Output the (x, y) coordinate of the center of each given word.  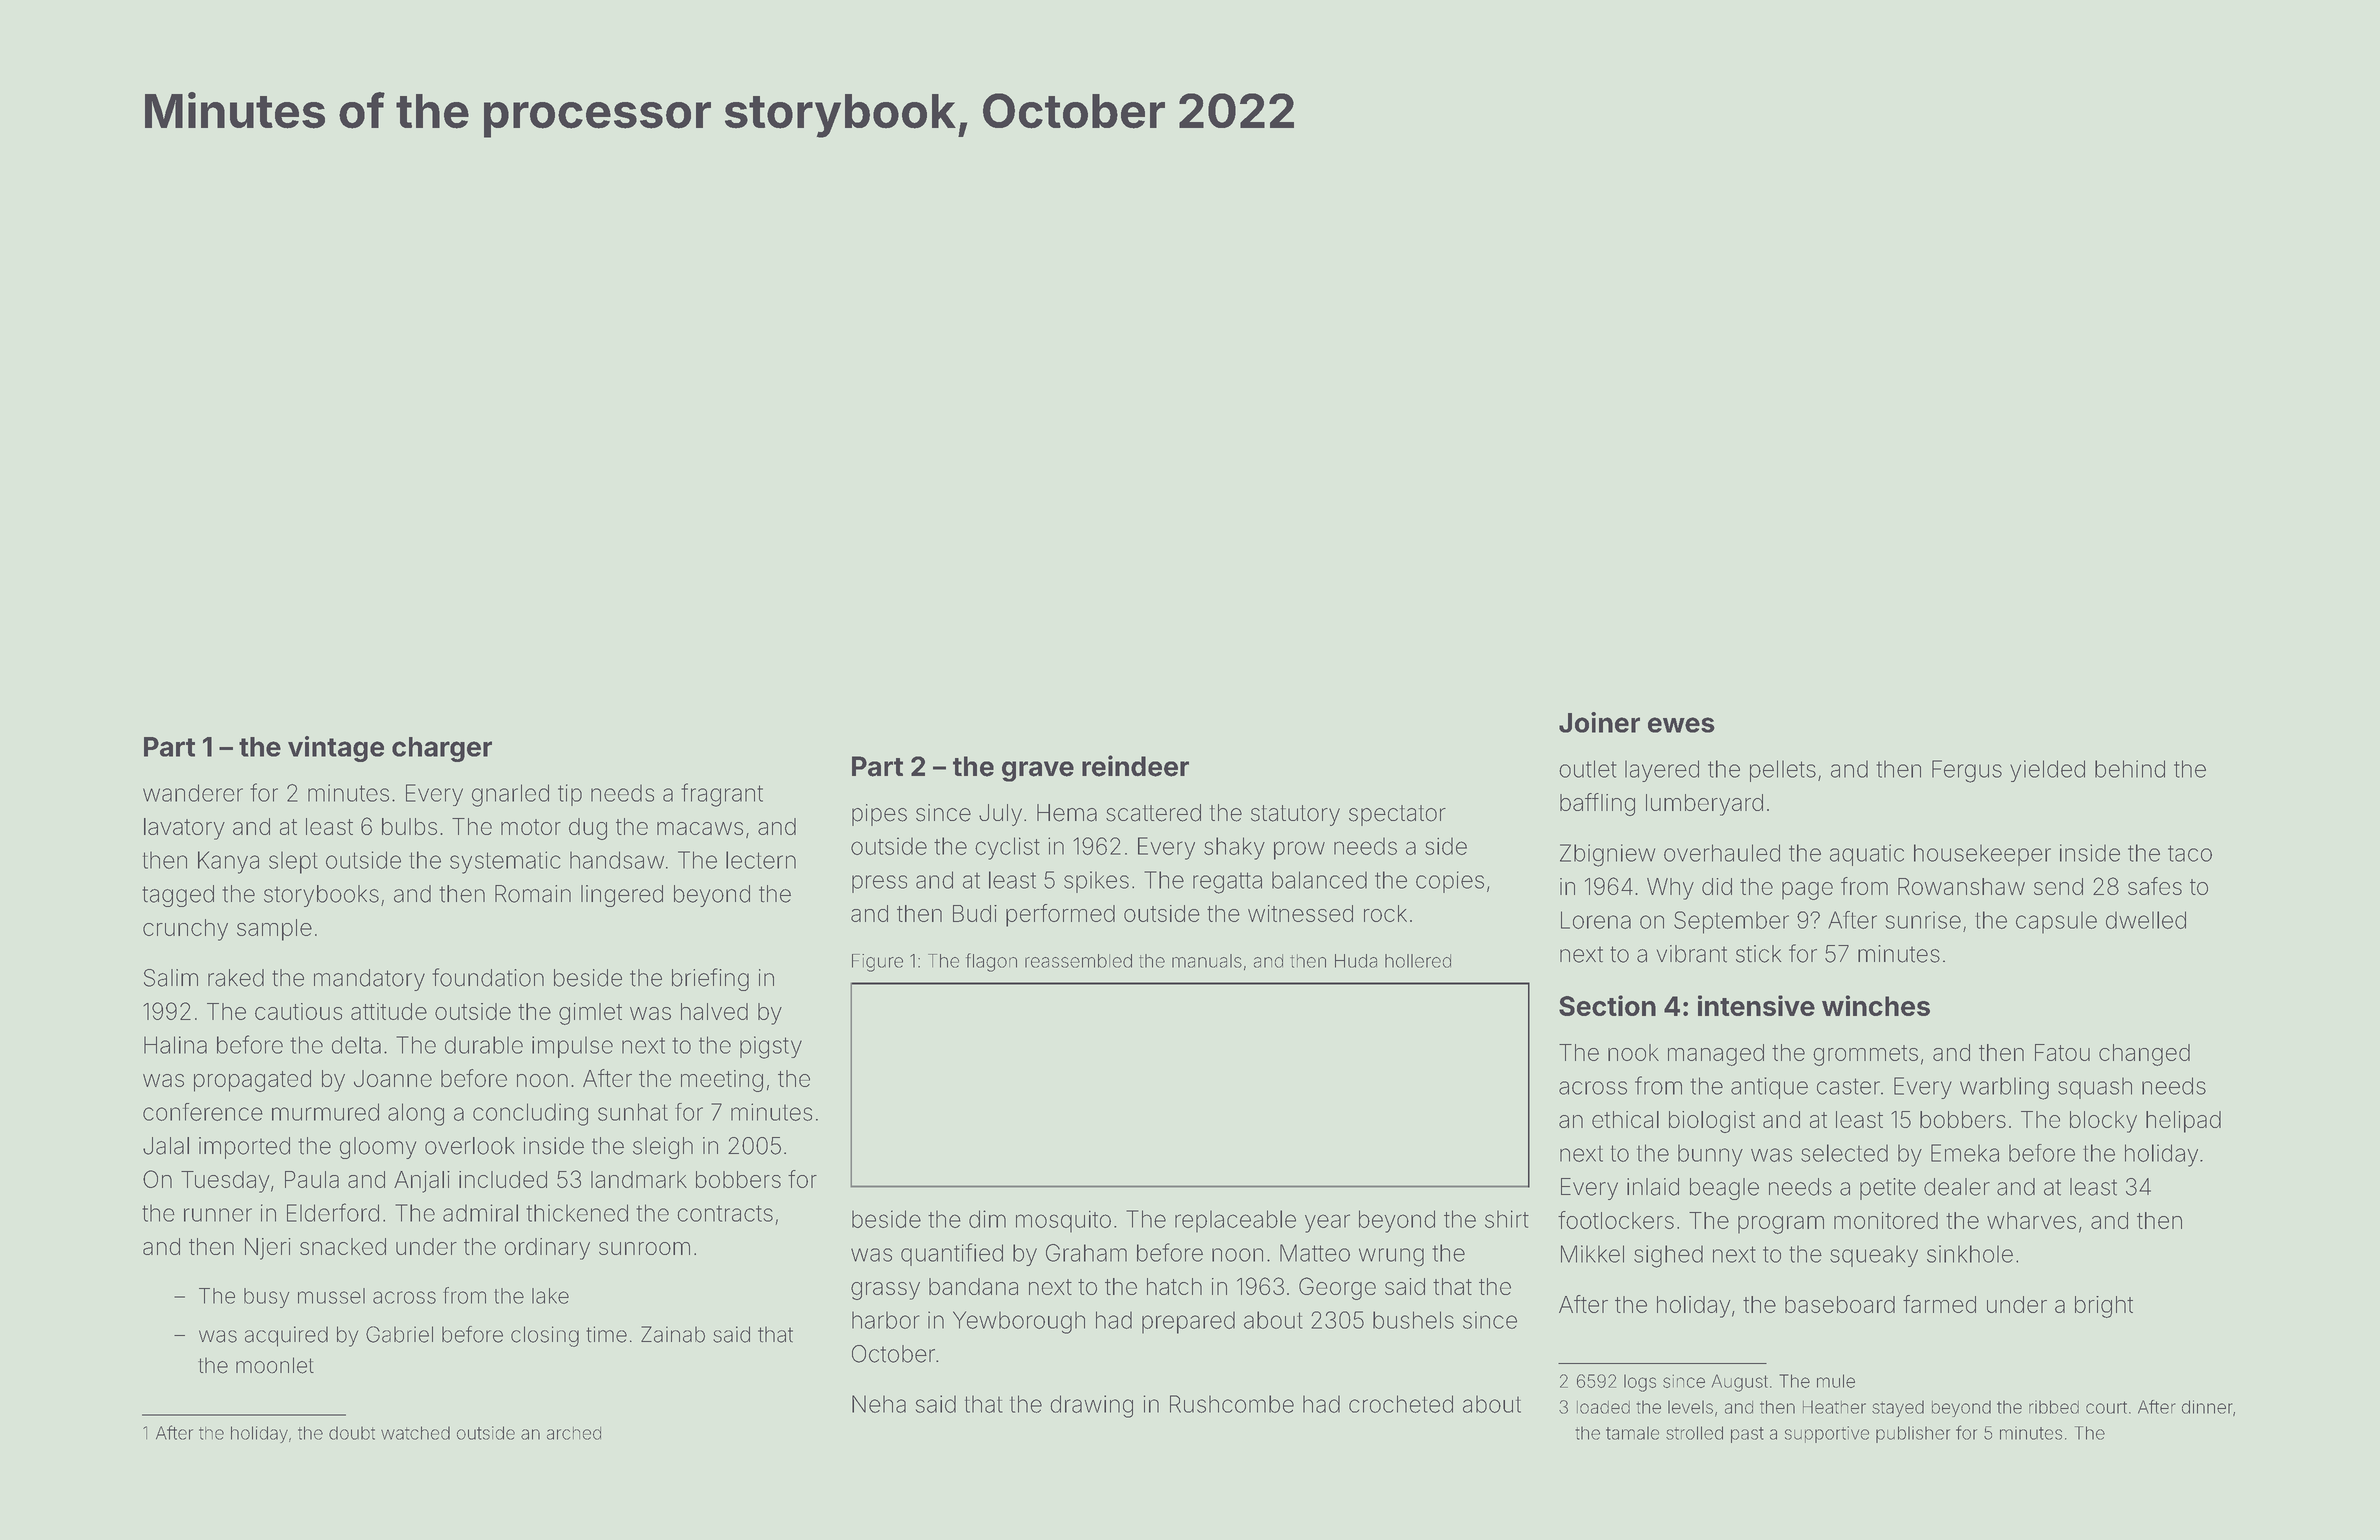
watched (415, 1433)
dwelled (2146, 920)
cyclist (1007, 848)
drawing (1091, 1406)
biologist (1712, 1122)
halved (714, 1011)
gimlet (590, 1014)
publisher (1913, 1434)
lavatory (184, 829)
